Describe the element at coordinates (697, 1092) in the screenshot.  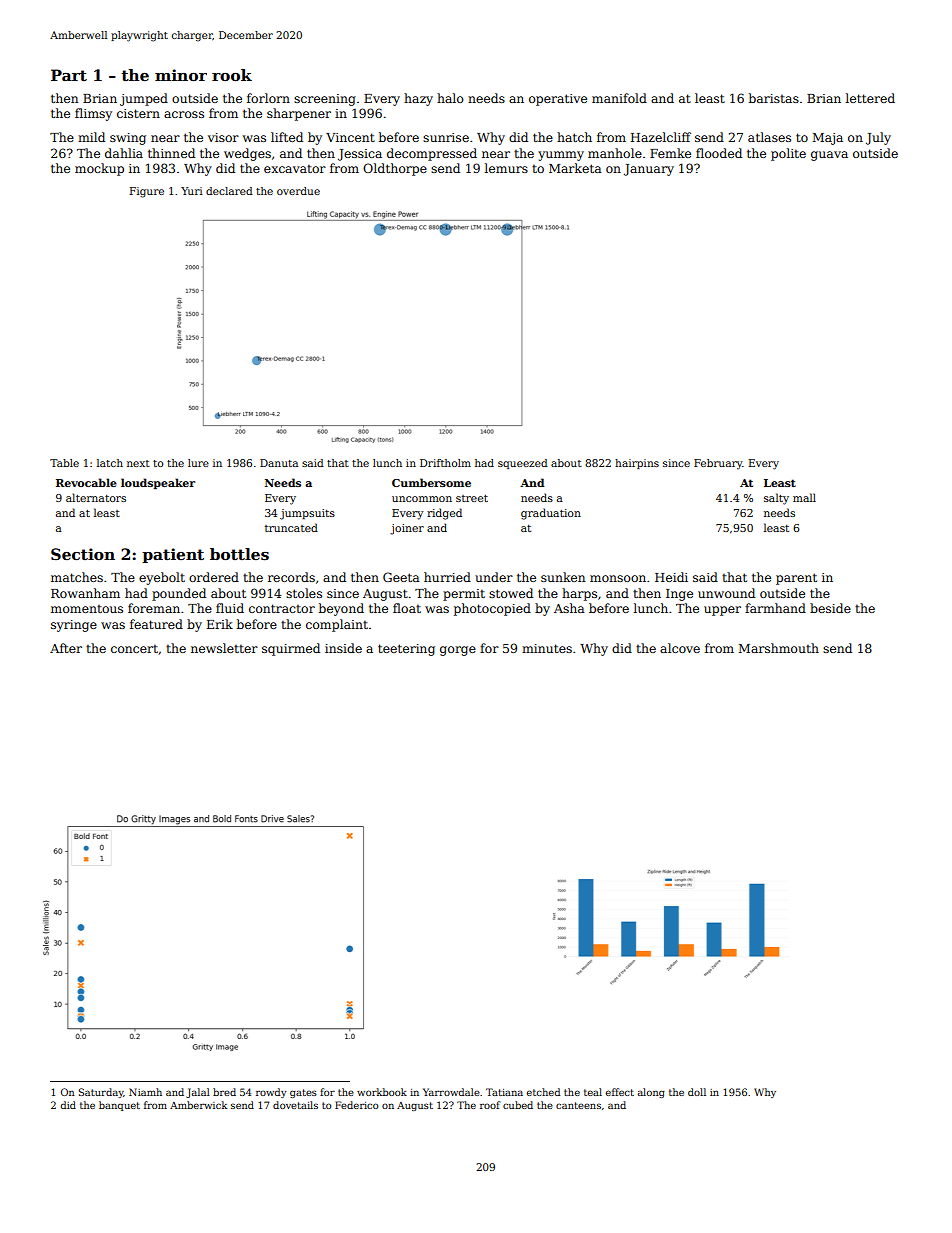
I see `doll` at that location.
